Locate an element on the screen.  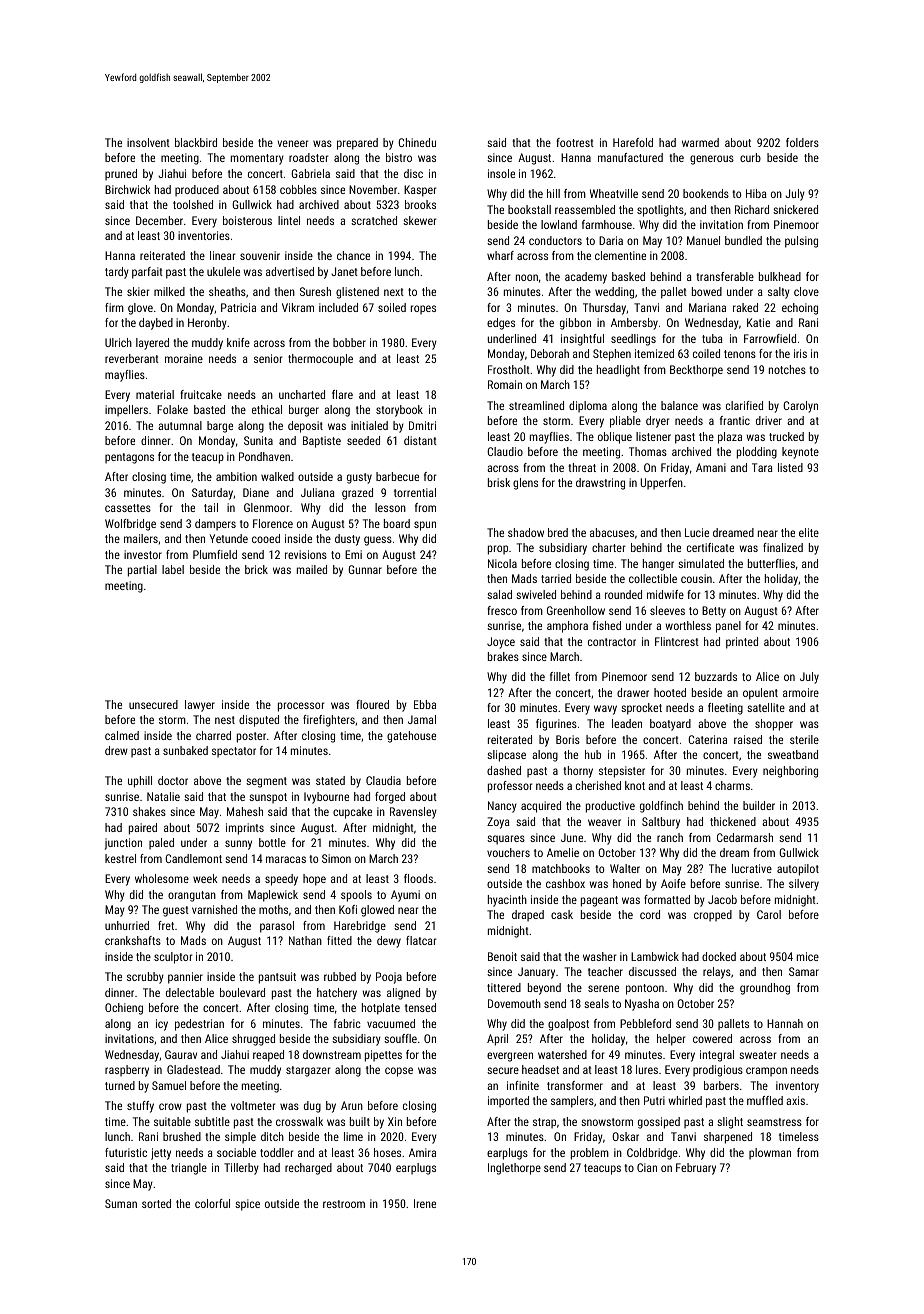
streamlined is located at coordinates (536, 405).
